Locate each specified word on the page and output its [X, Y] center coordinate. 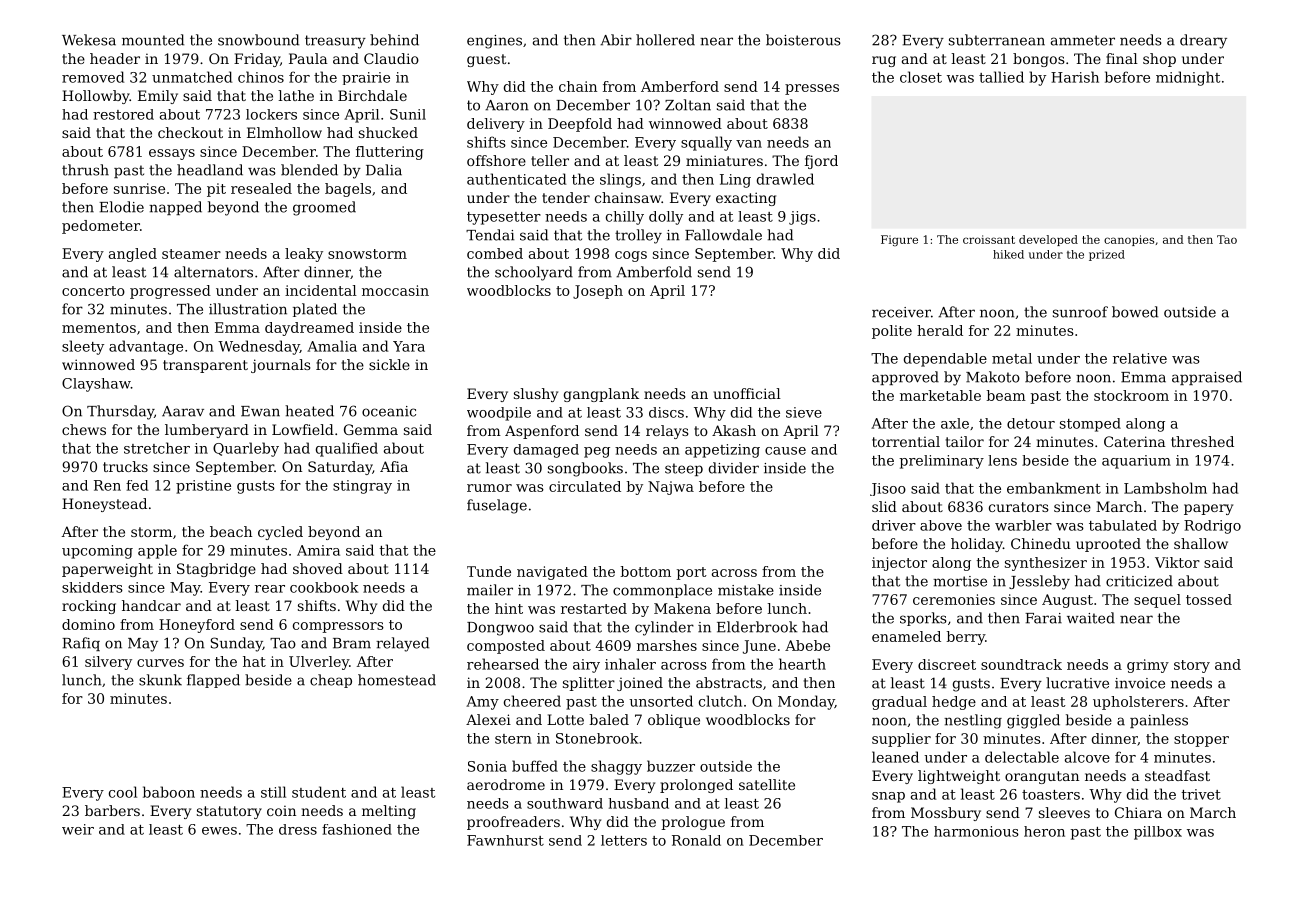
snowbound [258, 40]
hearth [802, 664]
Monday [806, 702]
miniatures [724, 160]
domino [88, 624]
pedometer [101, 227]
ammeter [1083, 40]
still [273, 792]
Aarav [183, 411]
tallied [1001, 77]
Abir [616, 40]
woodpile [499, 414]
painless [1159, 721]
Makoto [993, 377]
